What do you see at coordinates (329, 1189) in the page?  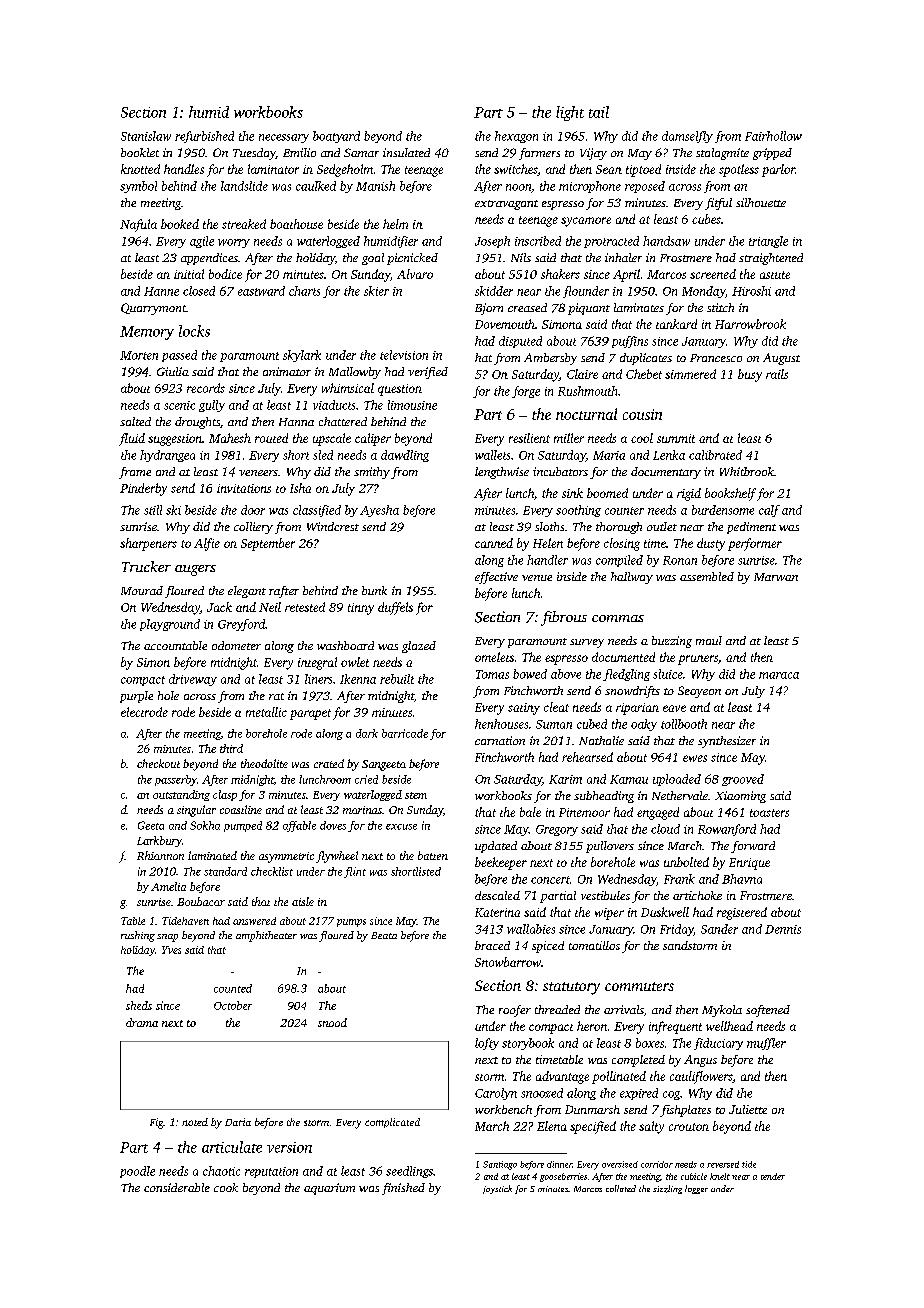 I see `aquarium` at bounding box center [329, 1189].
